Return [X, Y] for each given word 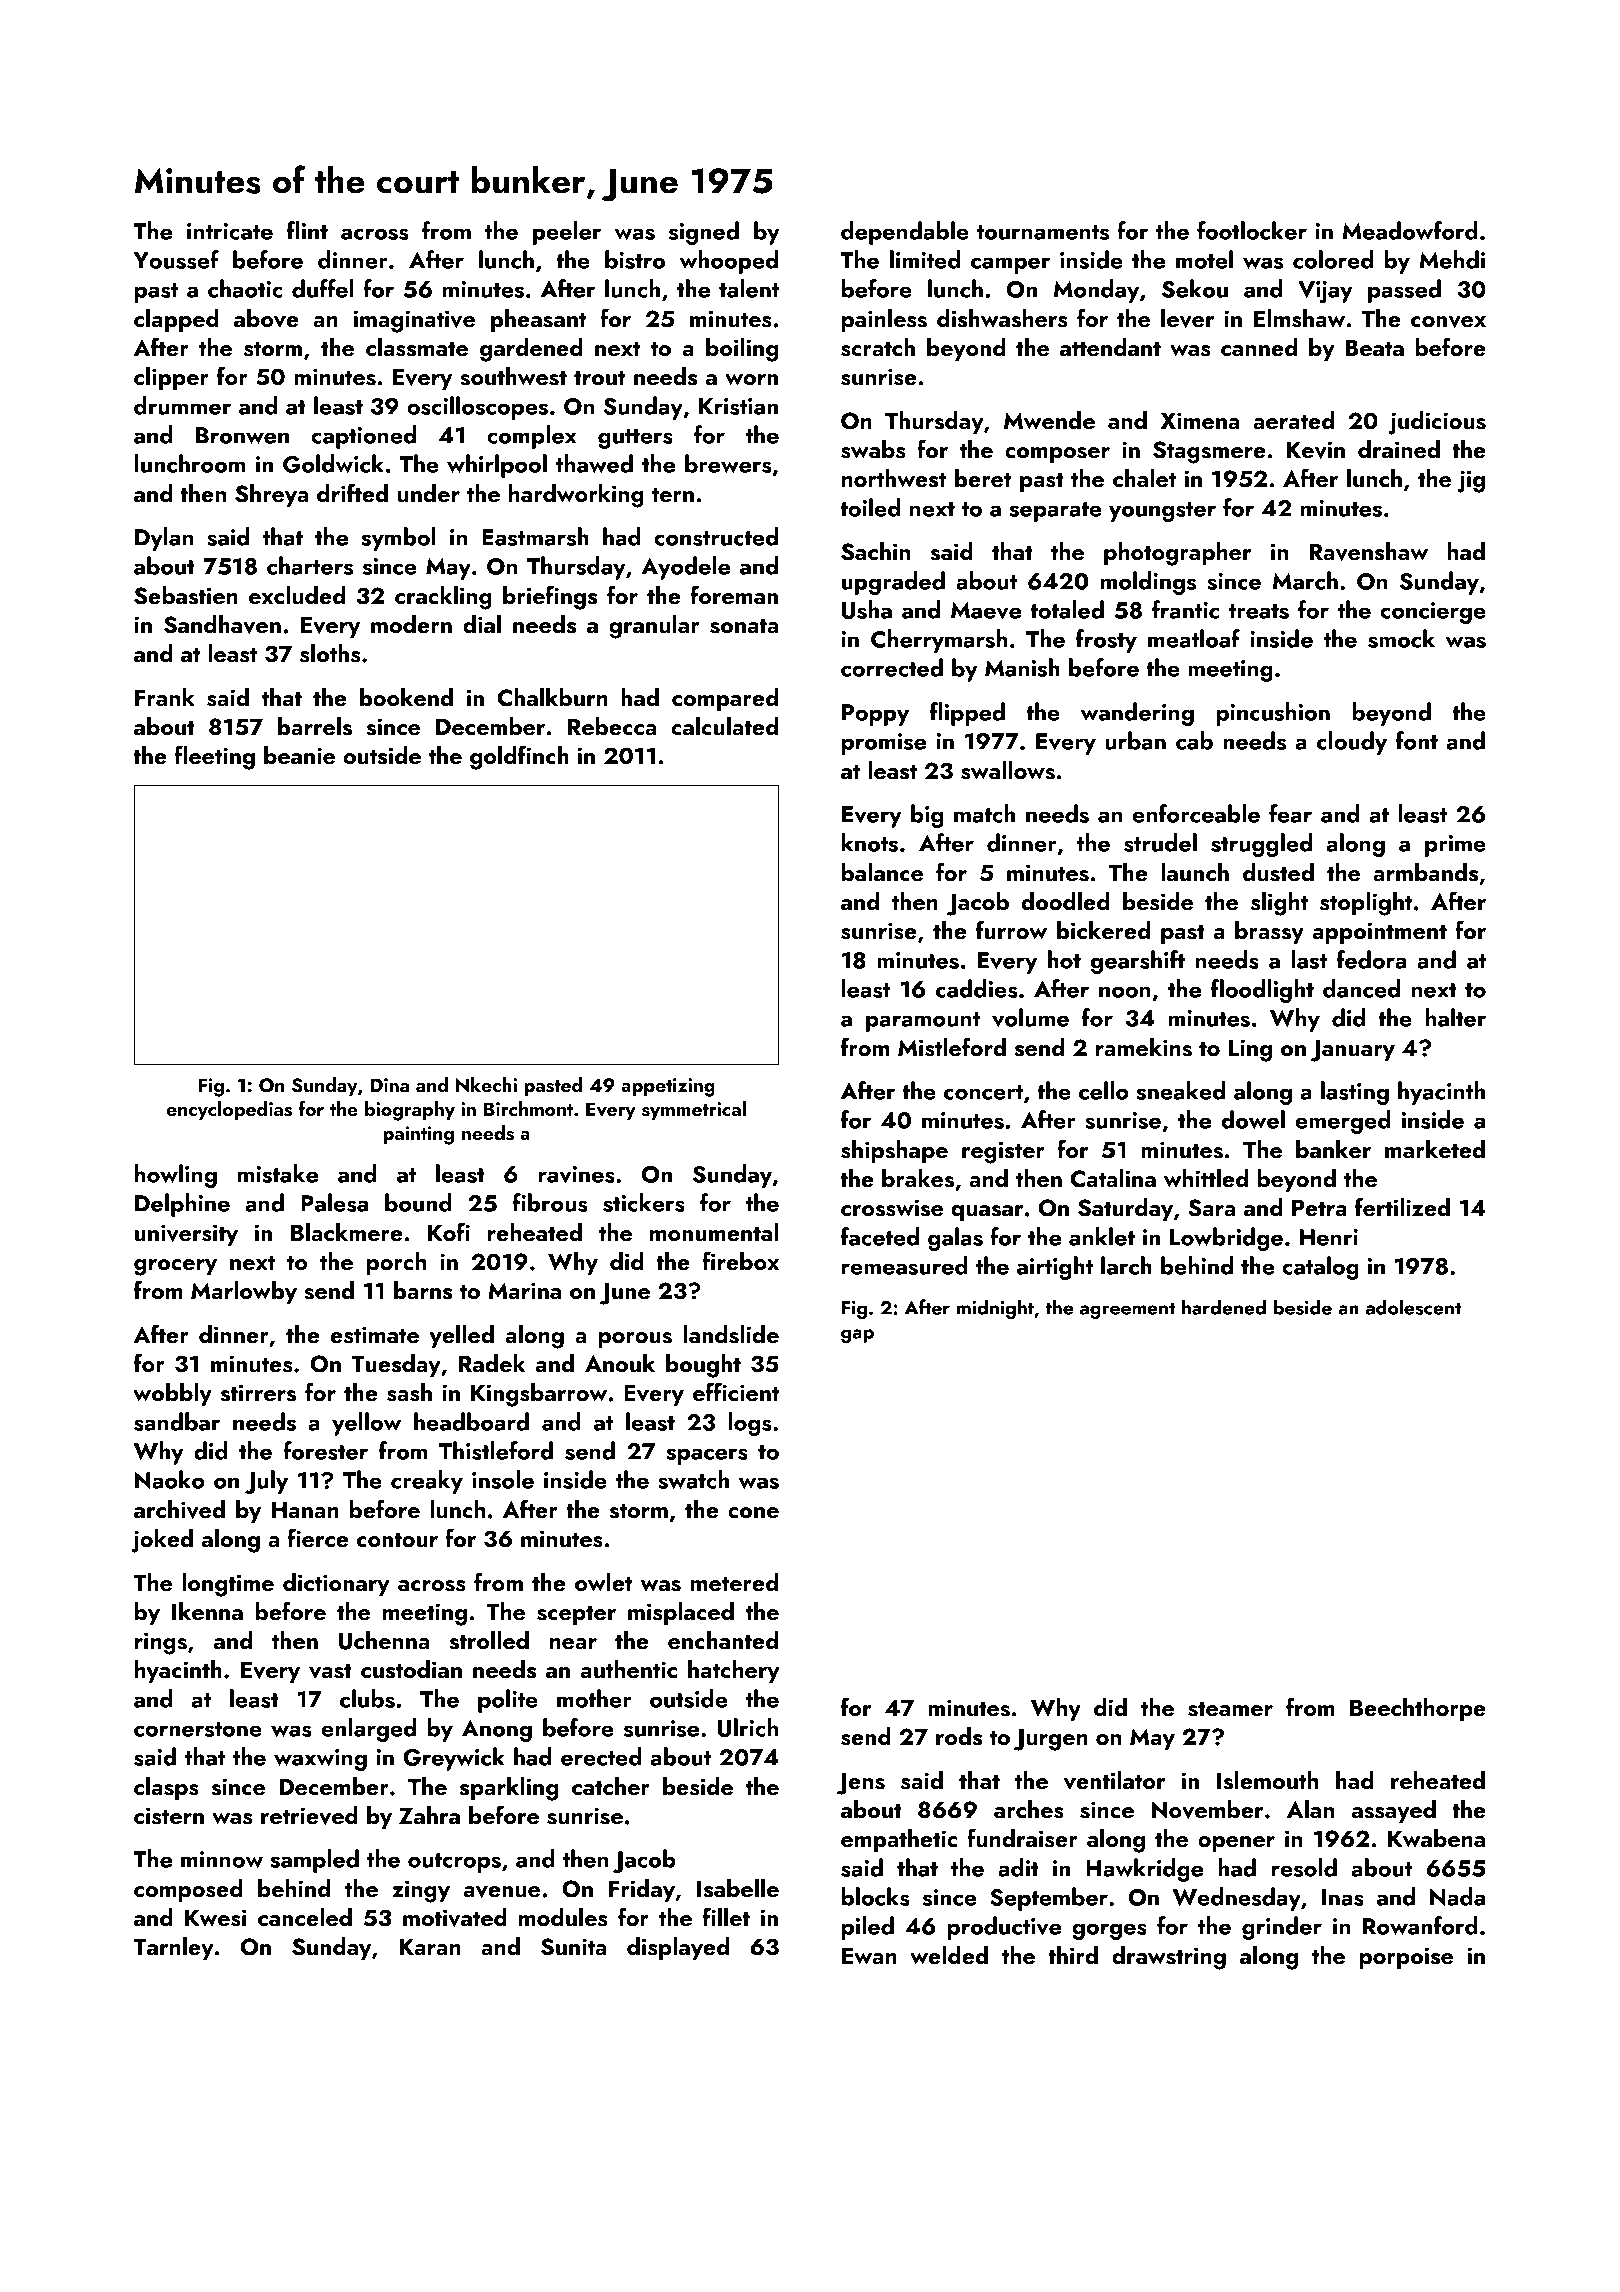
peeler [567, 233]
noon [1125, 992]
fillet [726, 1916]
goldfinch [519, 757]
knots [870, 842]
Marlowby [244, 1292]
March [1305, 580]
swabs [873, 449]
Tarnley [173, 1948]
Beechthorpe [1418, 1709]
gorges [1109, 1931]
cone [753, 1512]
